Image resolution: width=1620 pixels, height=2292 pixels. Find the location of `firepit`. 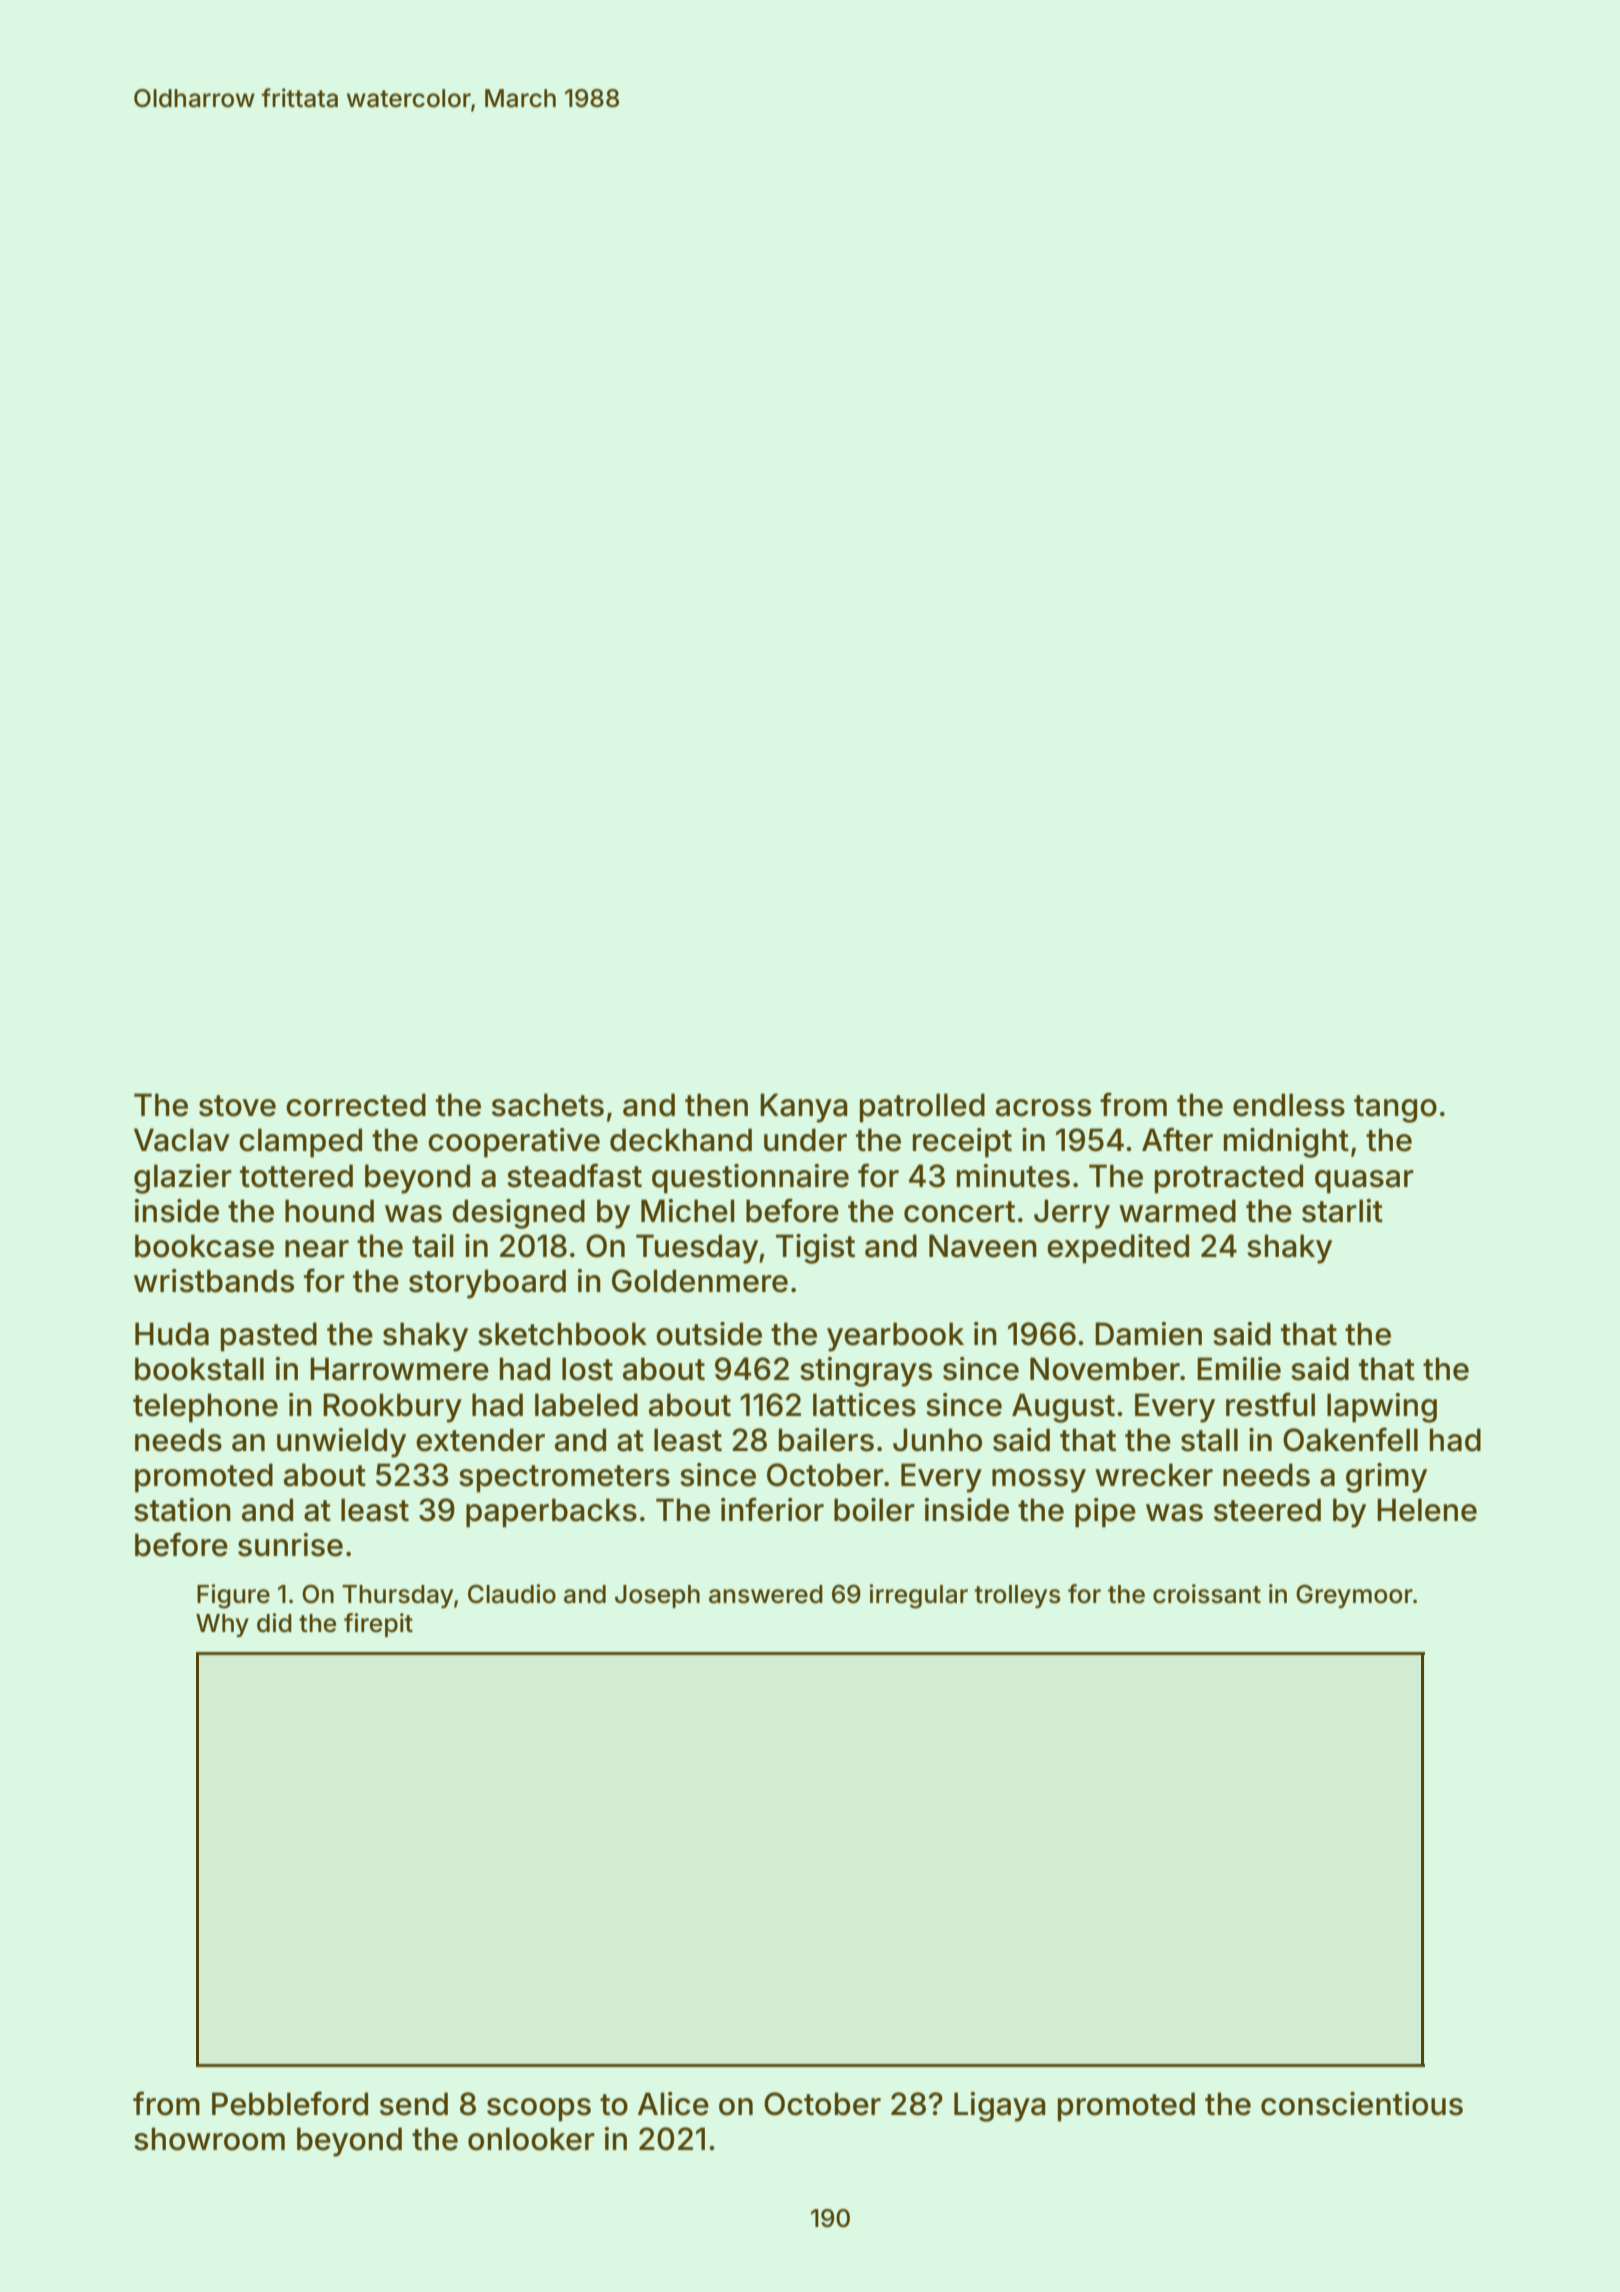

firepit is located at coordinates (378, 1625).
